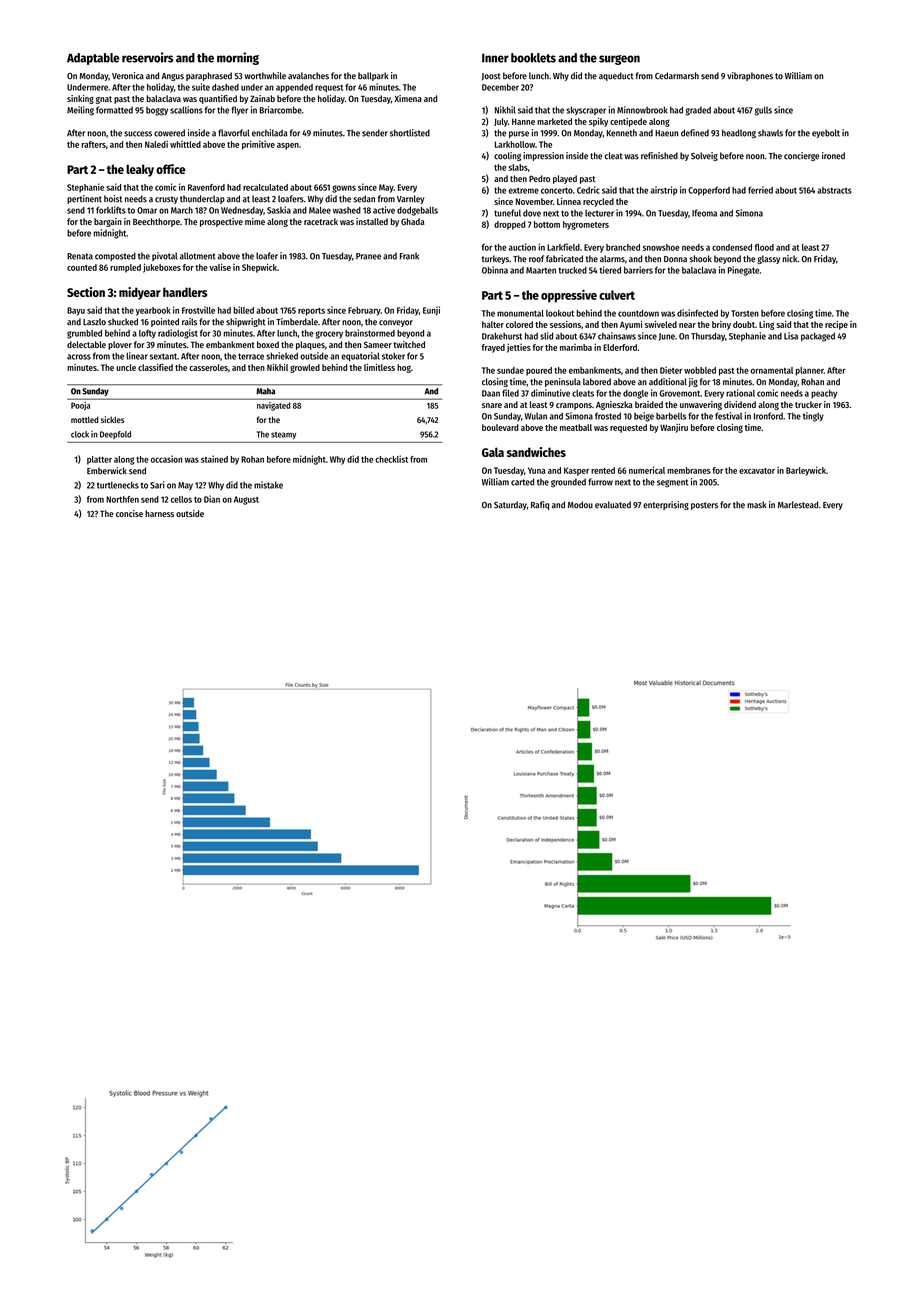  Describe the element at coordinates (129, 513) in the page. I see `concise` at that location.
